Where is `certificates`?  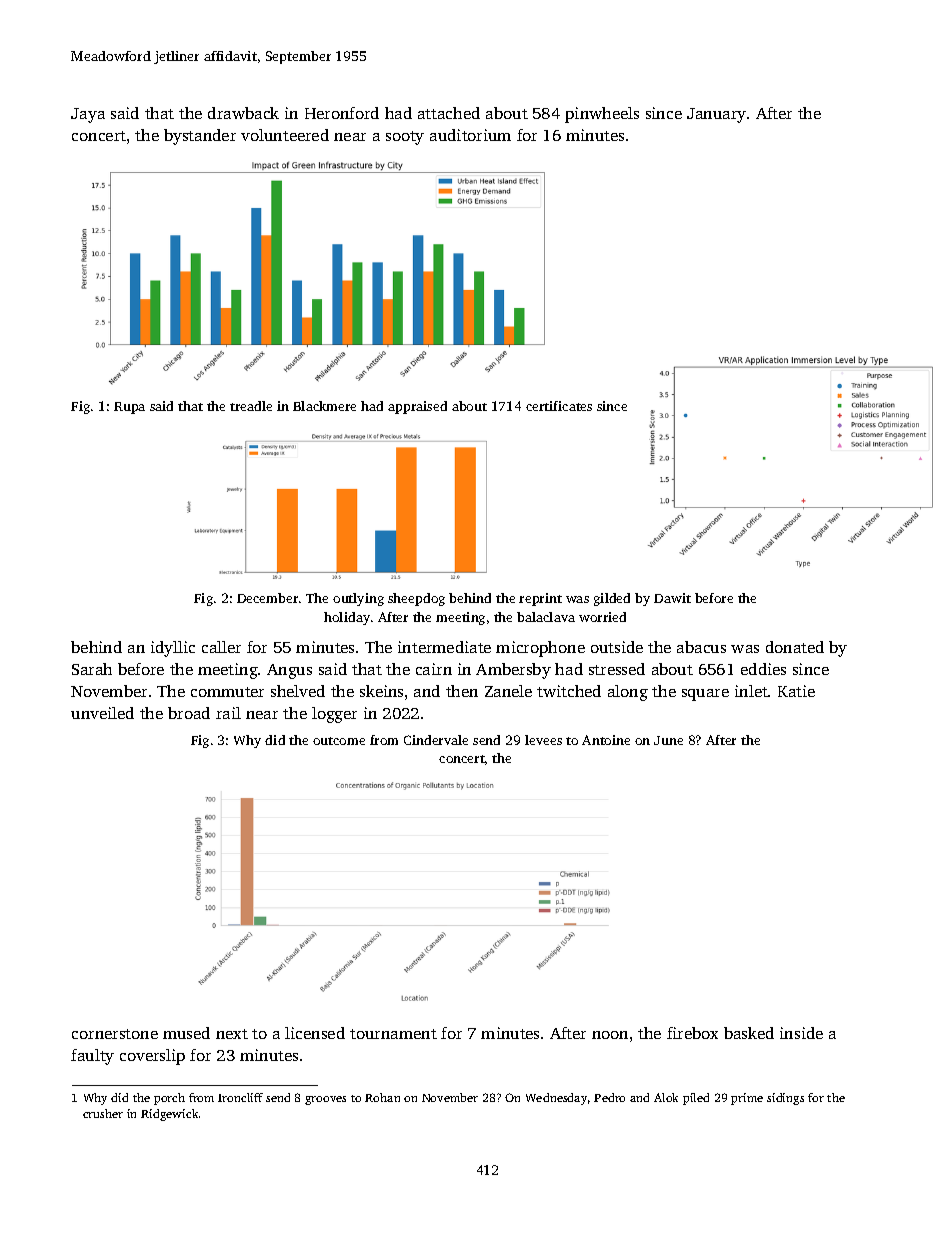
certificates is located at coordinates (559, 406).
